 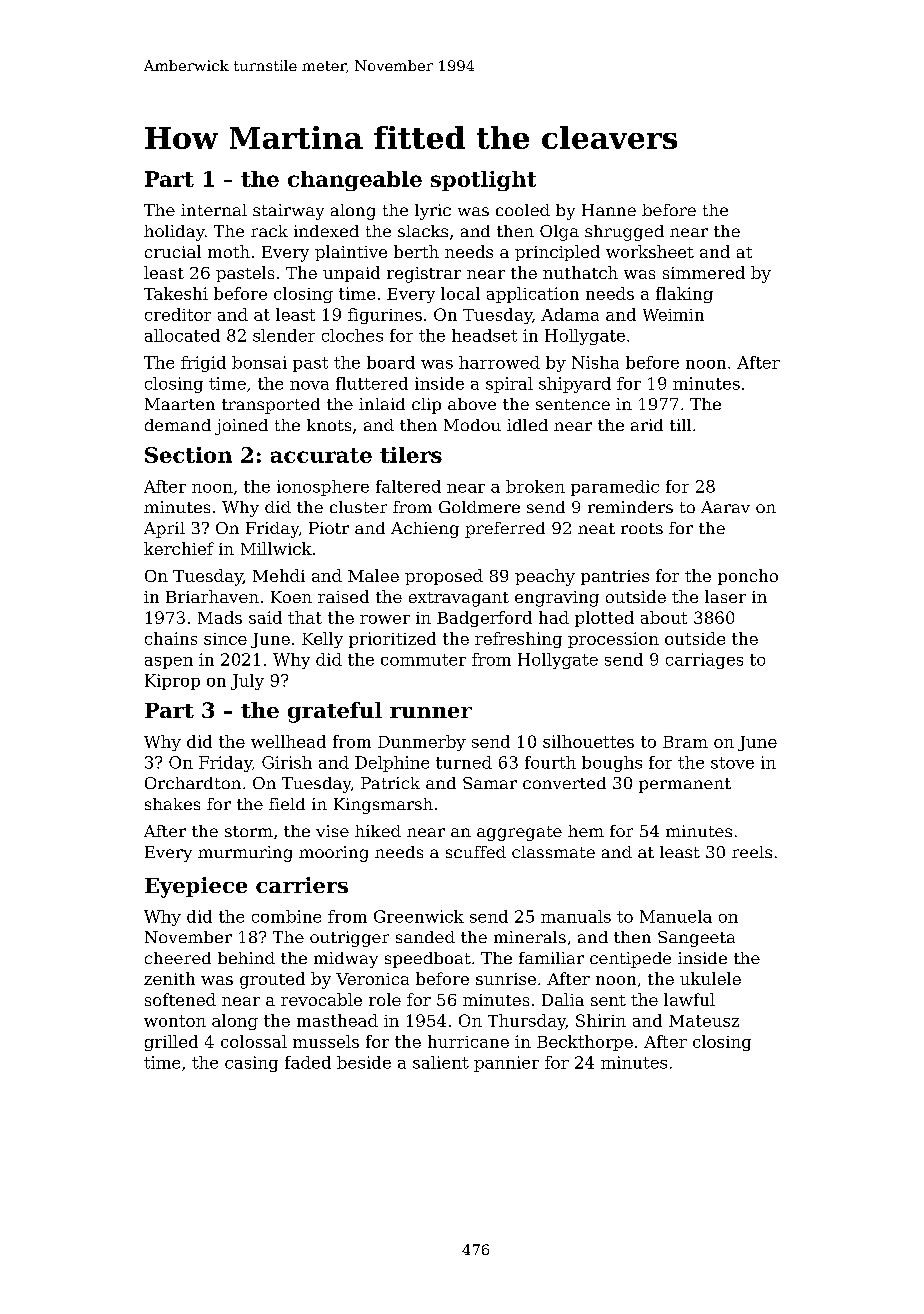 What do you see at coordinates (169, 663) in the image?
I see `aspen` at bounding box center [169, 663].
